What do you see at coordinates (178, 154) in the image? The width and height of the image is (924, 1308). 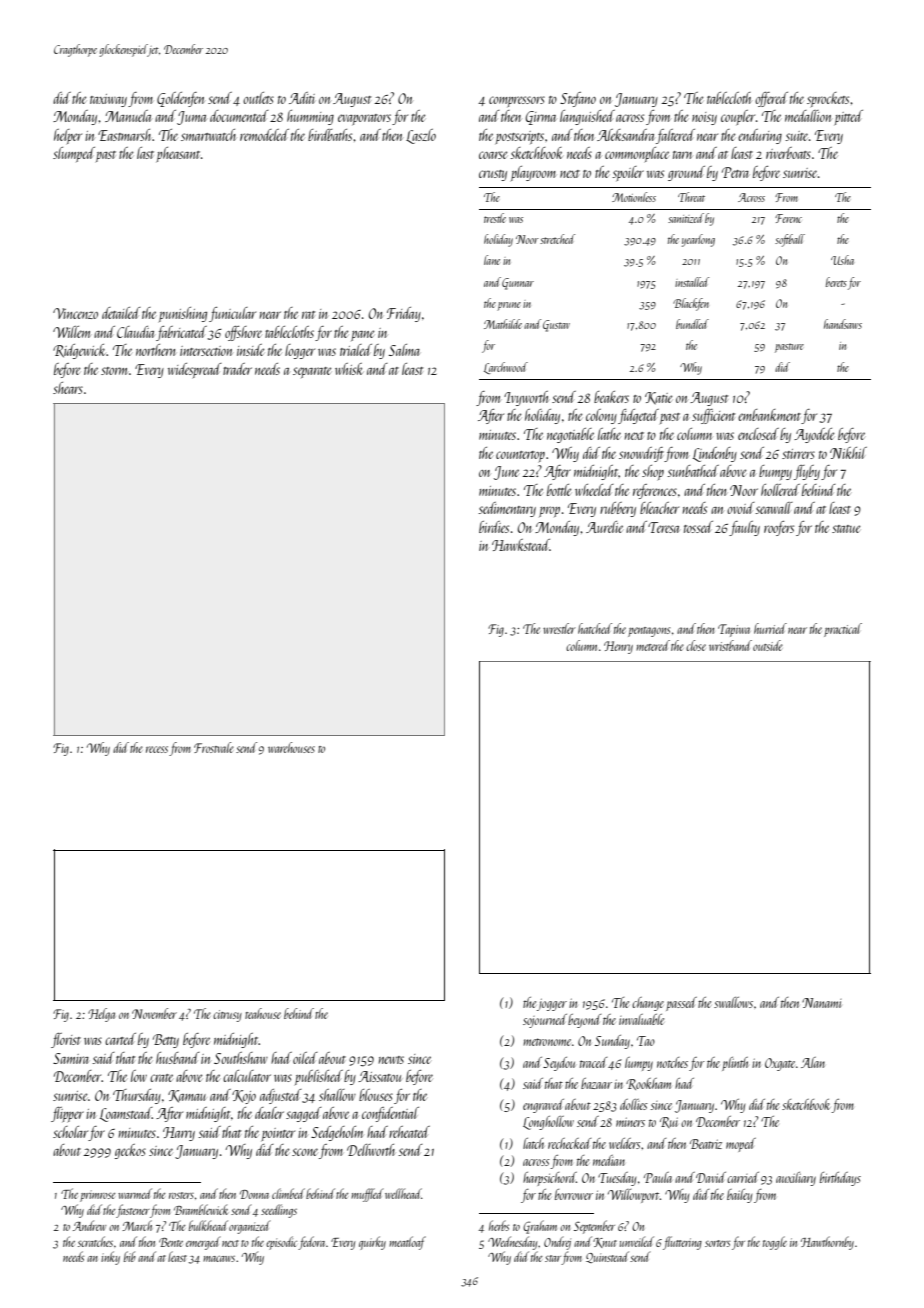 I see `pheasant` at bounding box center [178, 154].
